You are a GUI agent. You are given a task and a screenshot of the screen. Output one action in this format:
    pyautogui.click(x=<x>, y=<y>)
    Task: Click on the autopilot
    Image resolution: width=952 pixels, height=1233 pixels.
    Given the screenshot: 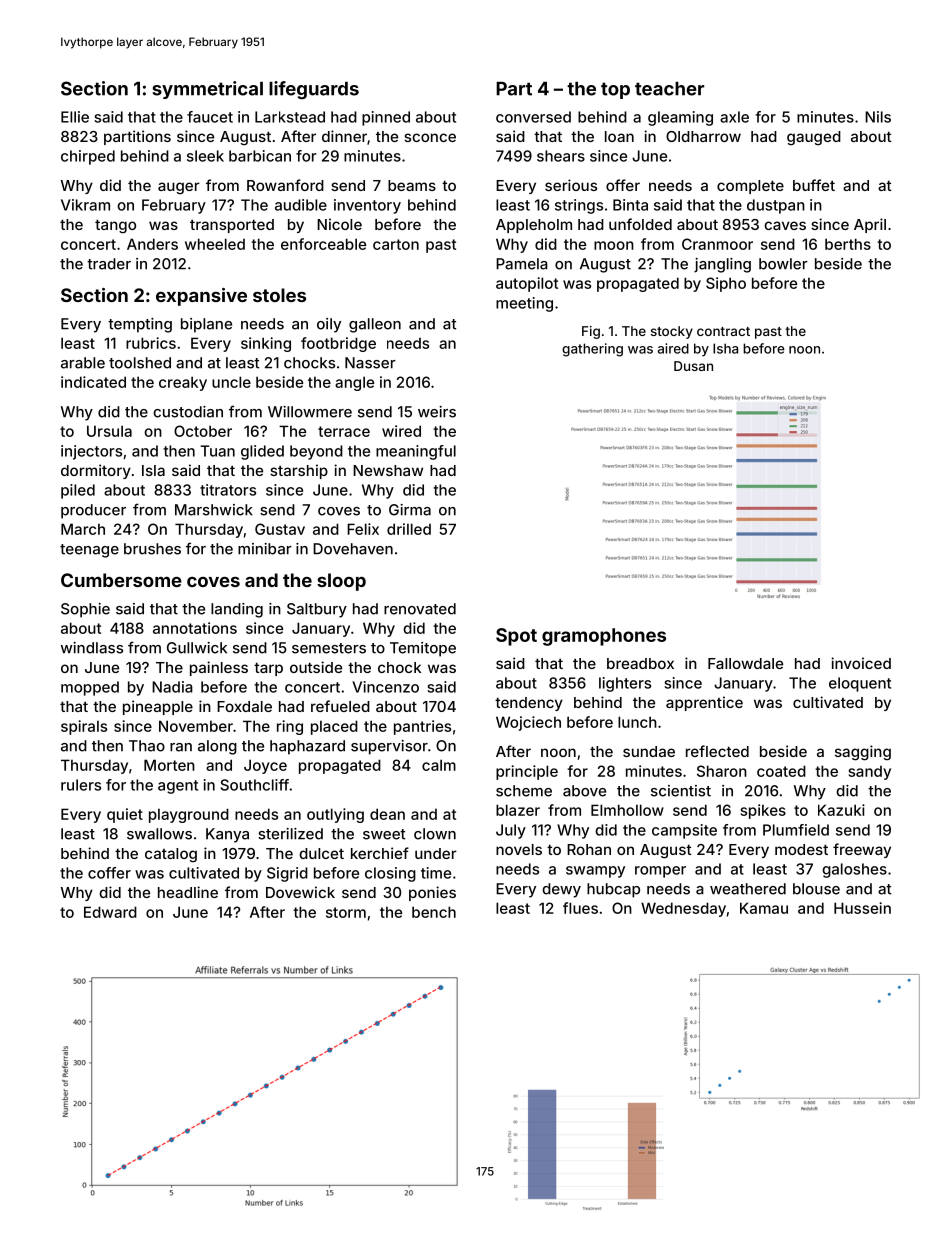 What is the action you would take?
    pyautogui.click(x=527, y=284)
